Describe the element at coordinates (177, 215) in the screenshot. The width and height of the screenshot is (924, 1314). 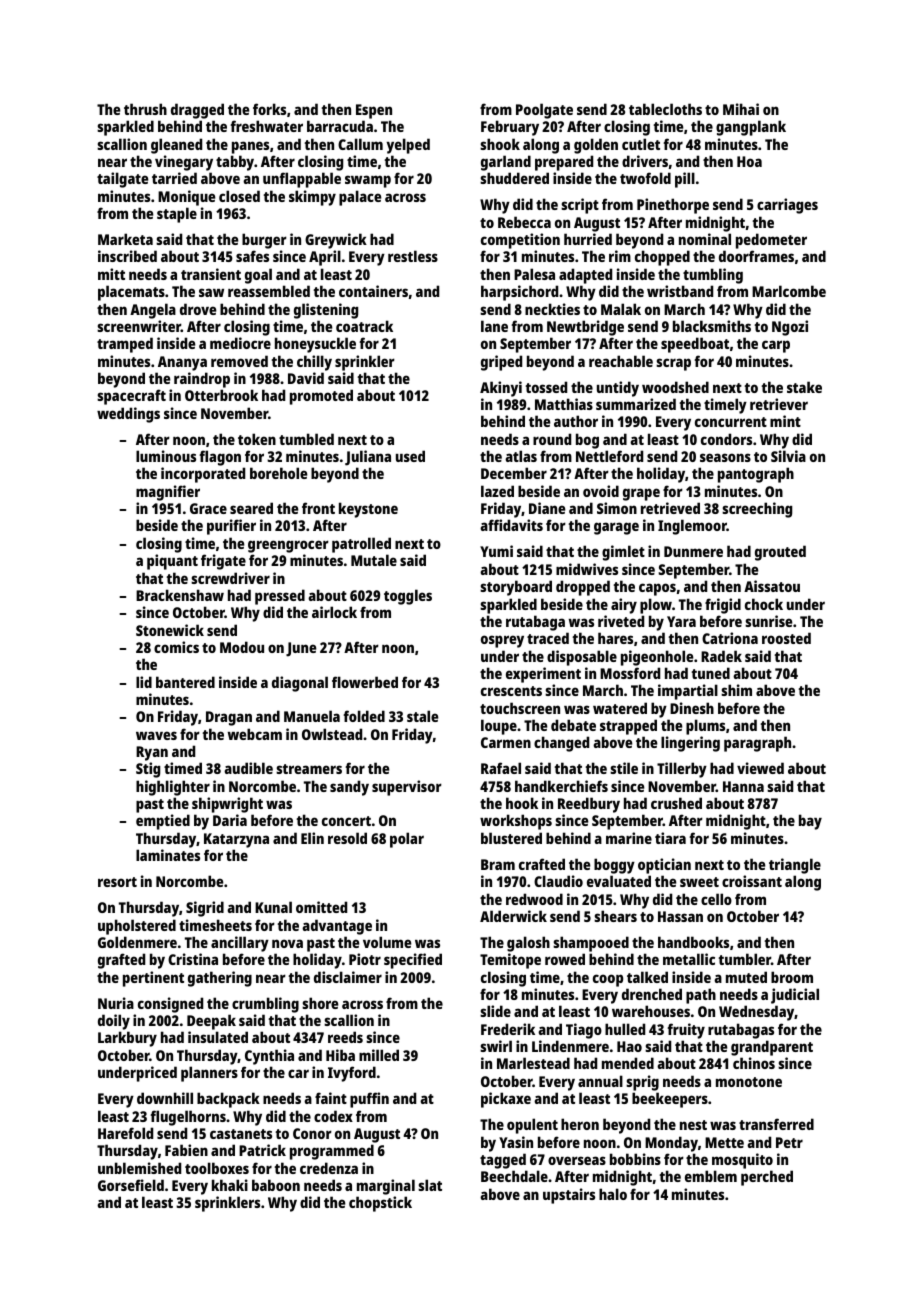
I see `staple` at that location.
